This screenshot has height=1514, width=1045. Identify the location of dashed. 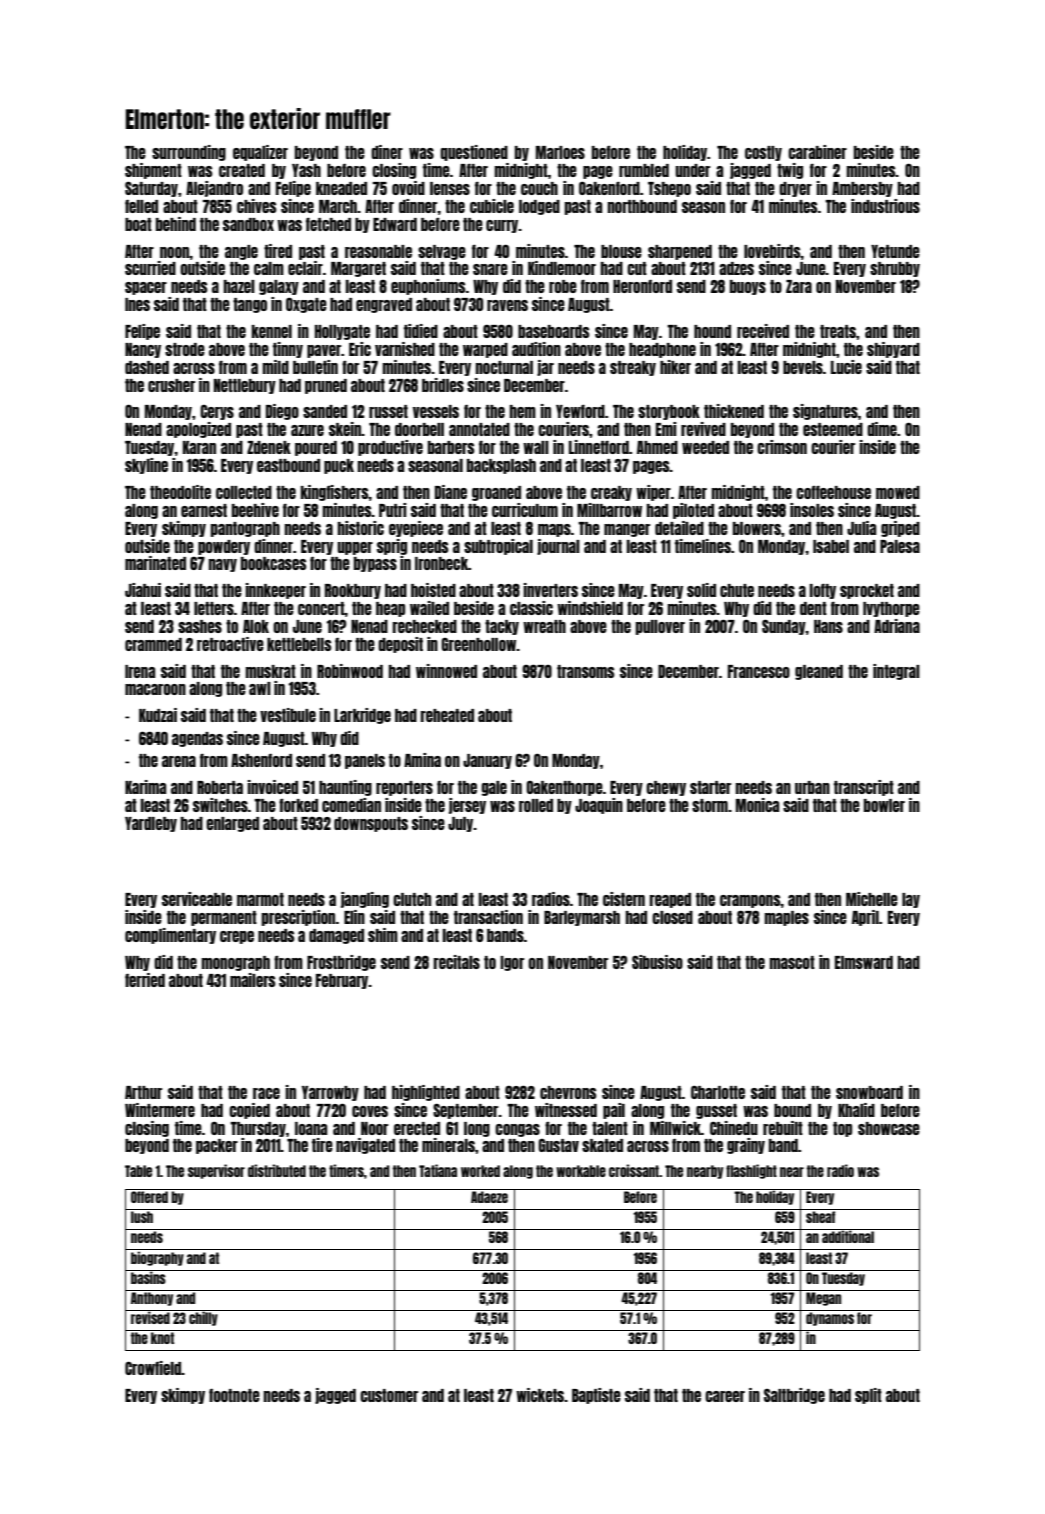
(147, 367).
